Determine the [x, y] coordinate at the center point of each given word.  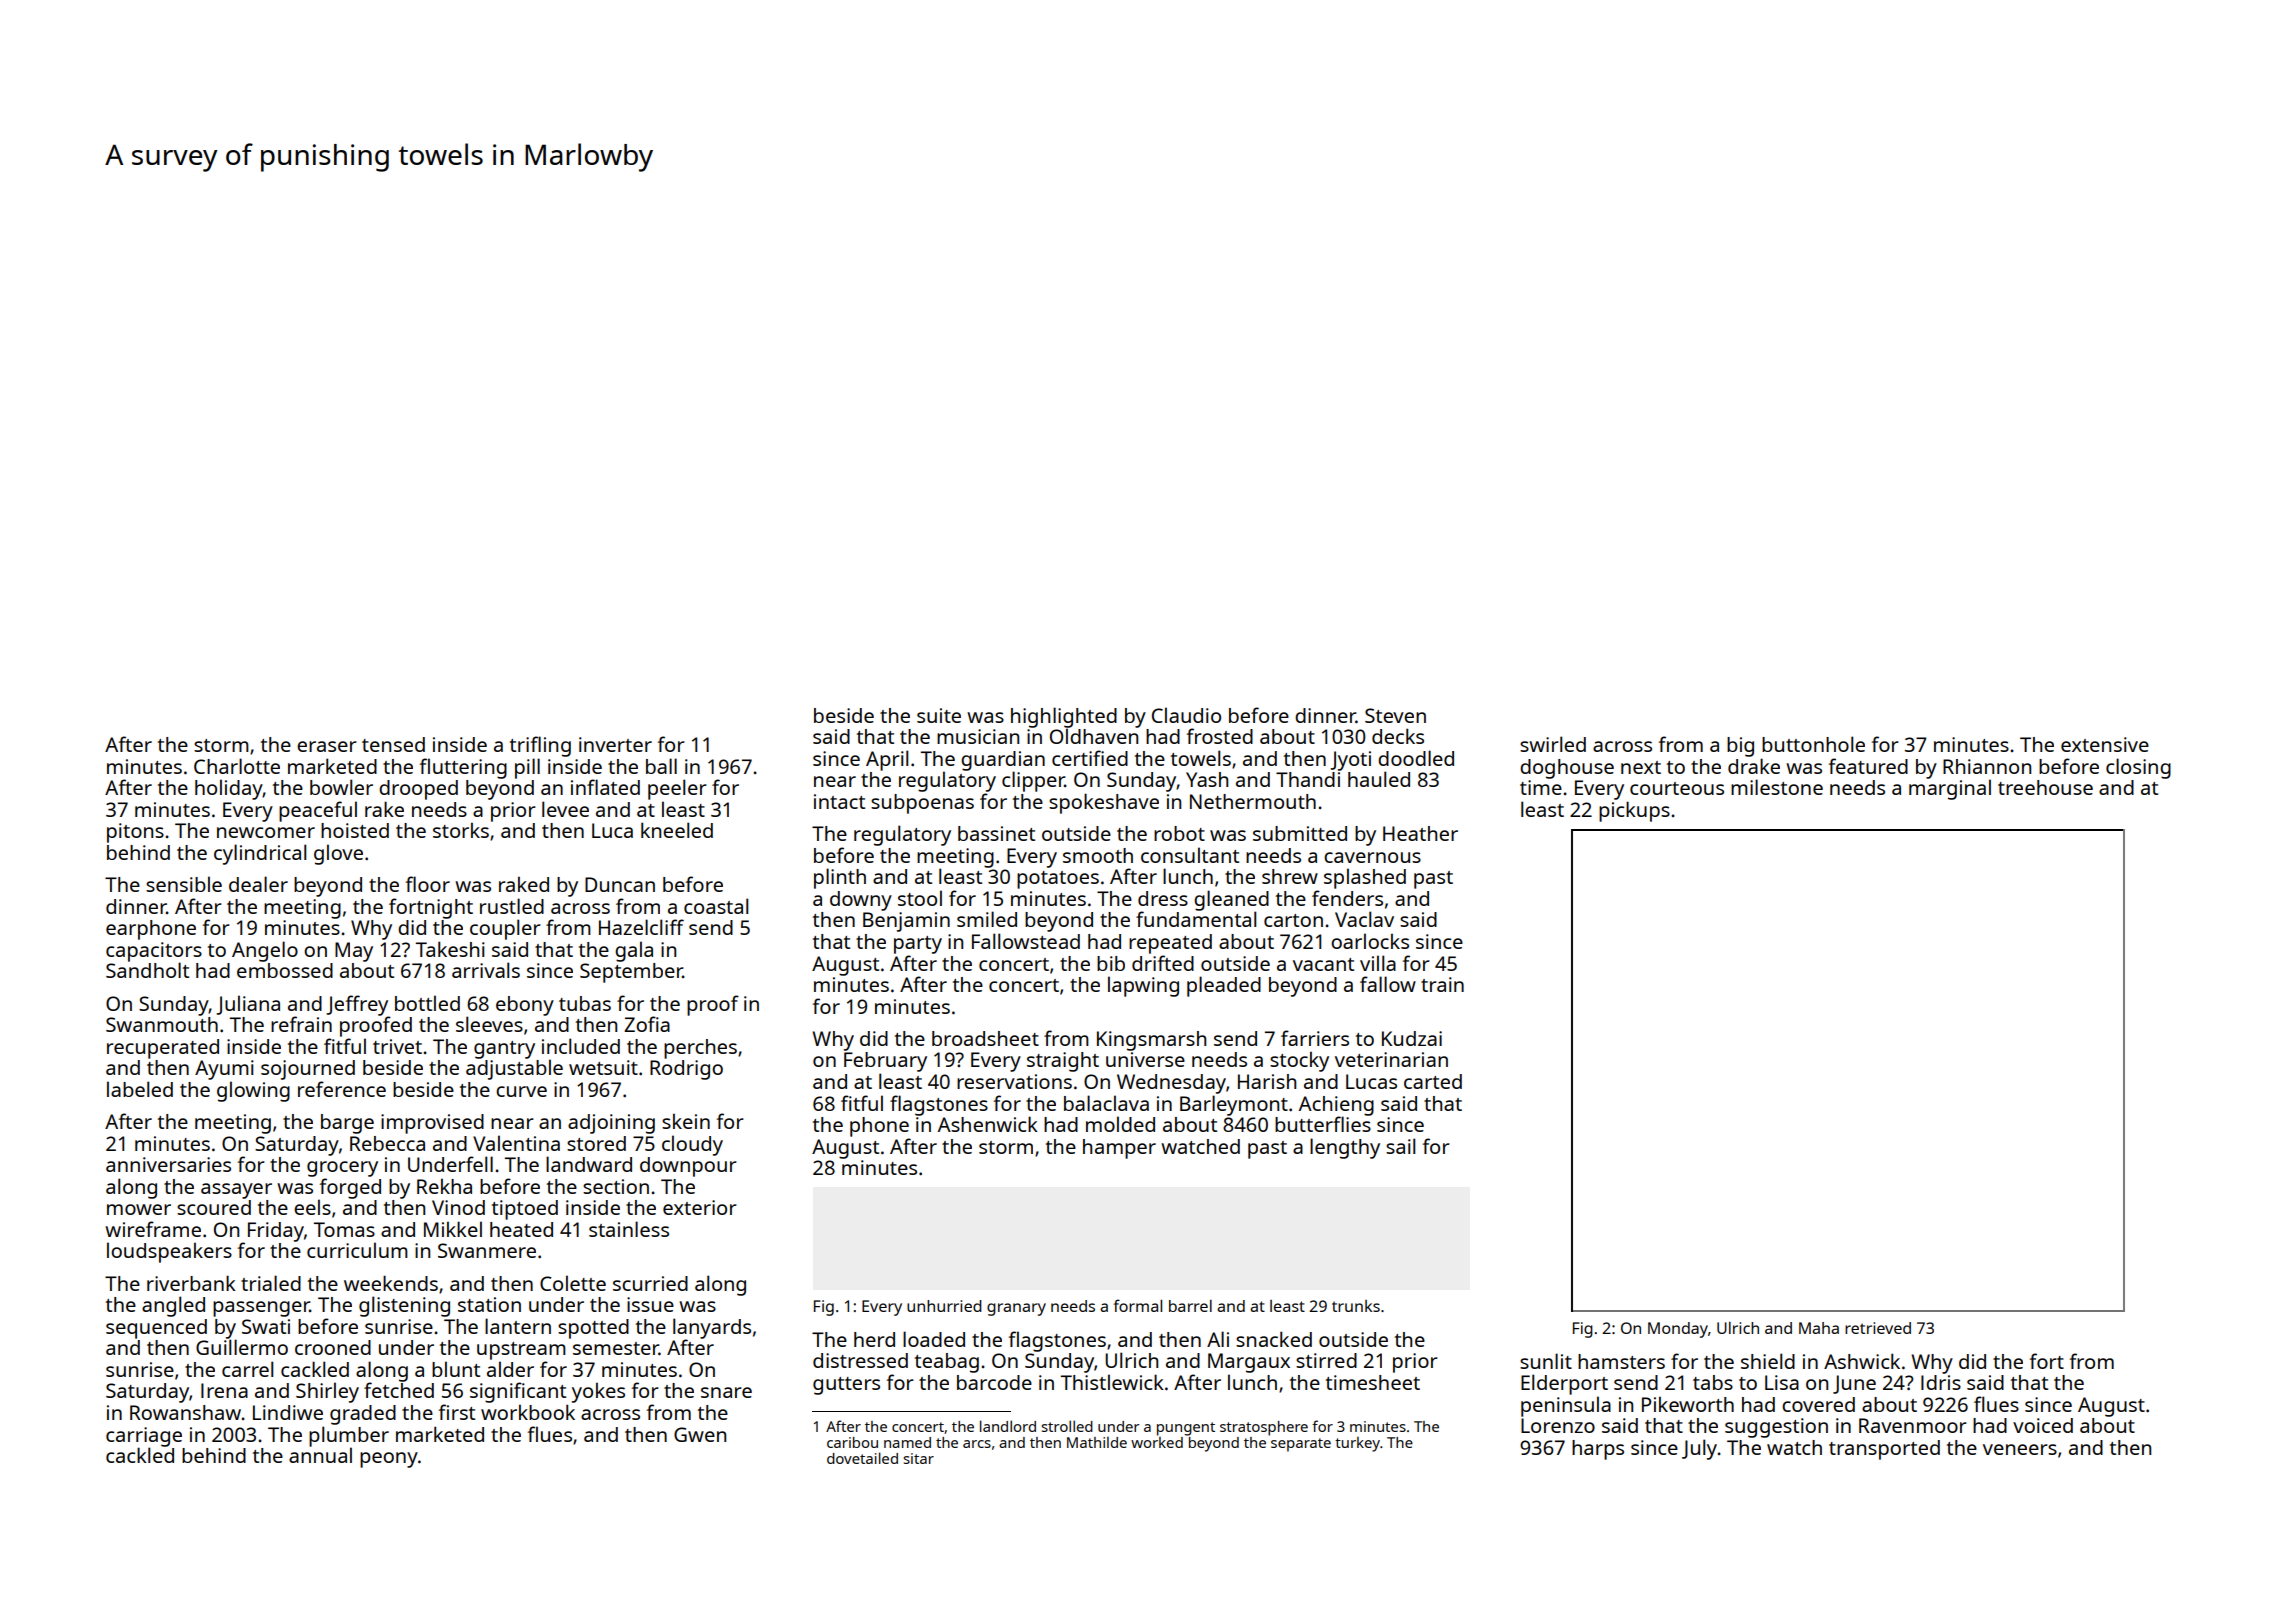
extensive [2105, 744]
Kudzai [1412, 1038]
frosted [1220, 736]
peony [389, 1460]
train [1442, 984]
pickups [1634, 811]
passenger [261, 1309]
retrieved [1878, 1328]
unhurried [944, 1306]
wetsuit [603, 1067]
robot [1179, 833]
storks [461, 830]
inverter [615, 744]
